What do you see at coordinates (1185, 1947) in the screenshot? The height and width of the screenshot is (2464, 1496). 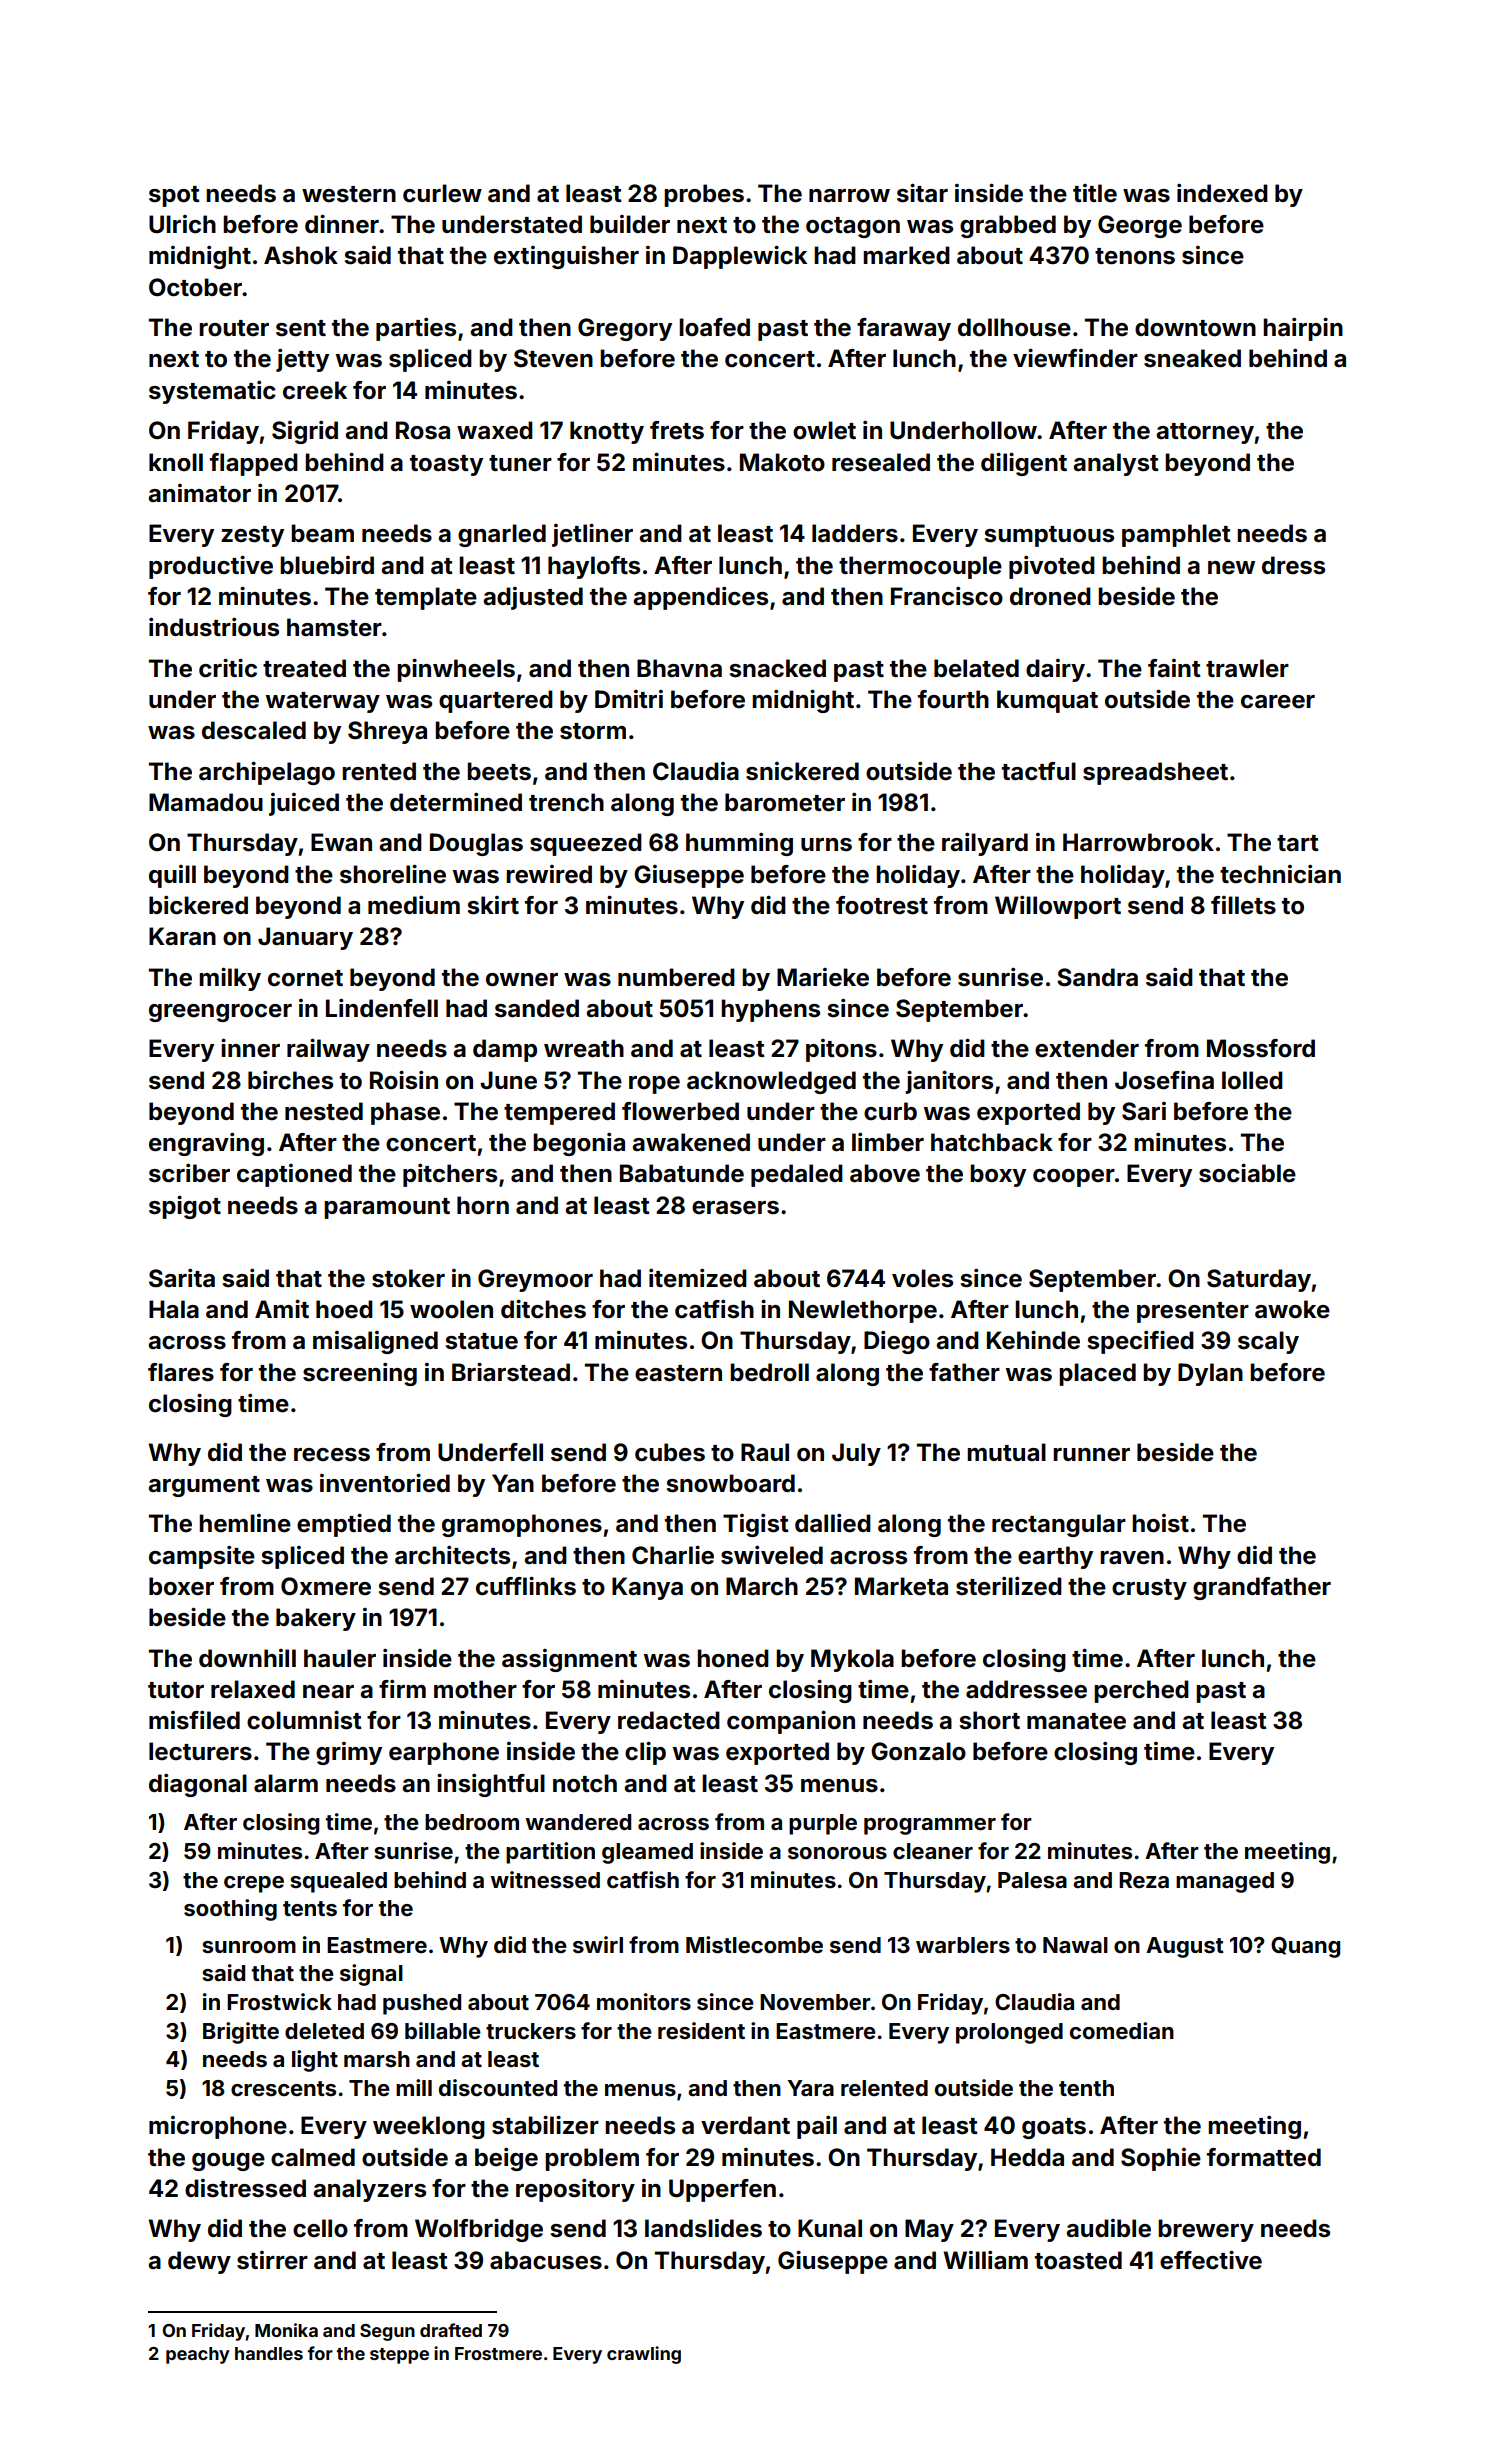 I see `August` at bounding box center [1185, 1947].
